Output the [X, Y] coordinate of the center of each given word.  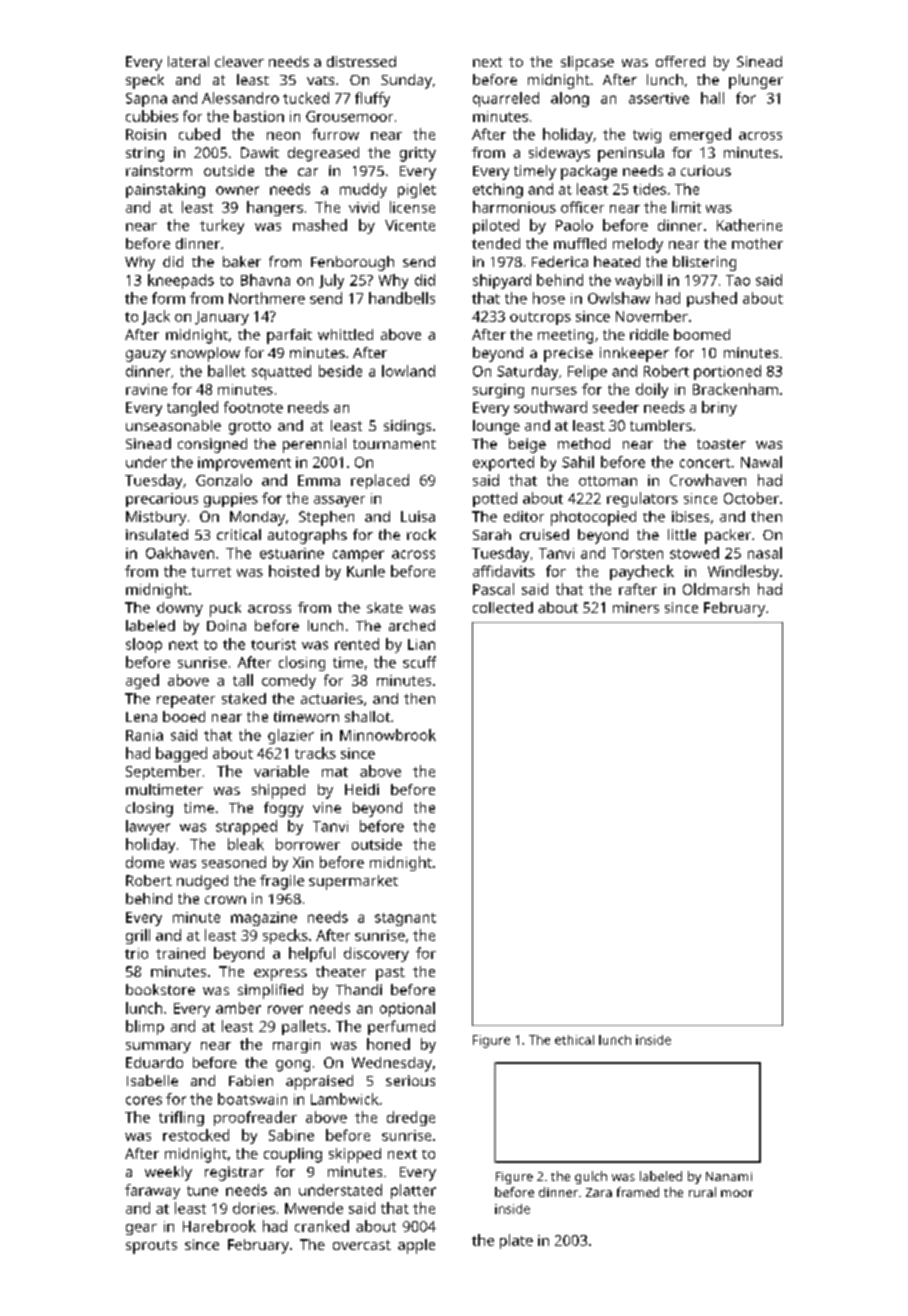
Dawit [260, 152]
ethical [574, 1040]
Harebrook [219, 1226]
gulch [591, 1177]
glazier [291, 736]
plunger [756, 81]
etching [498, 190]
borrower [308, 844]
